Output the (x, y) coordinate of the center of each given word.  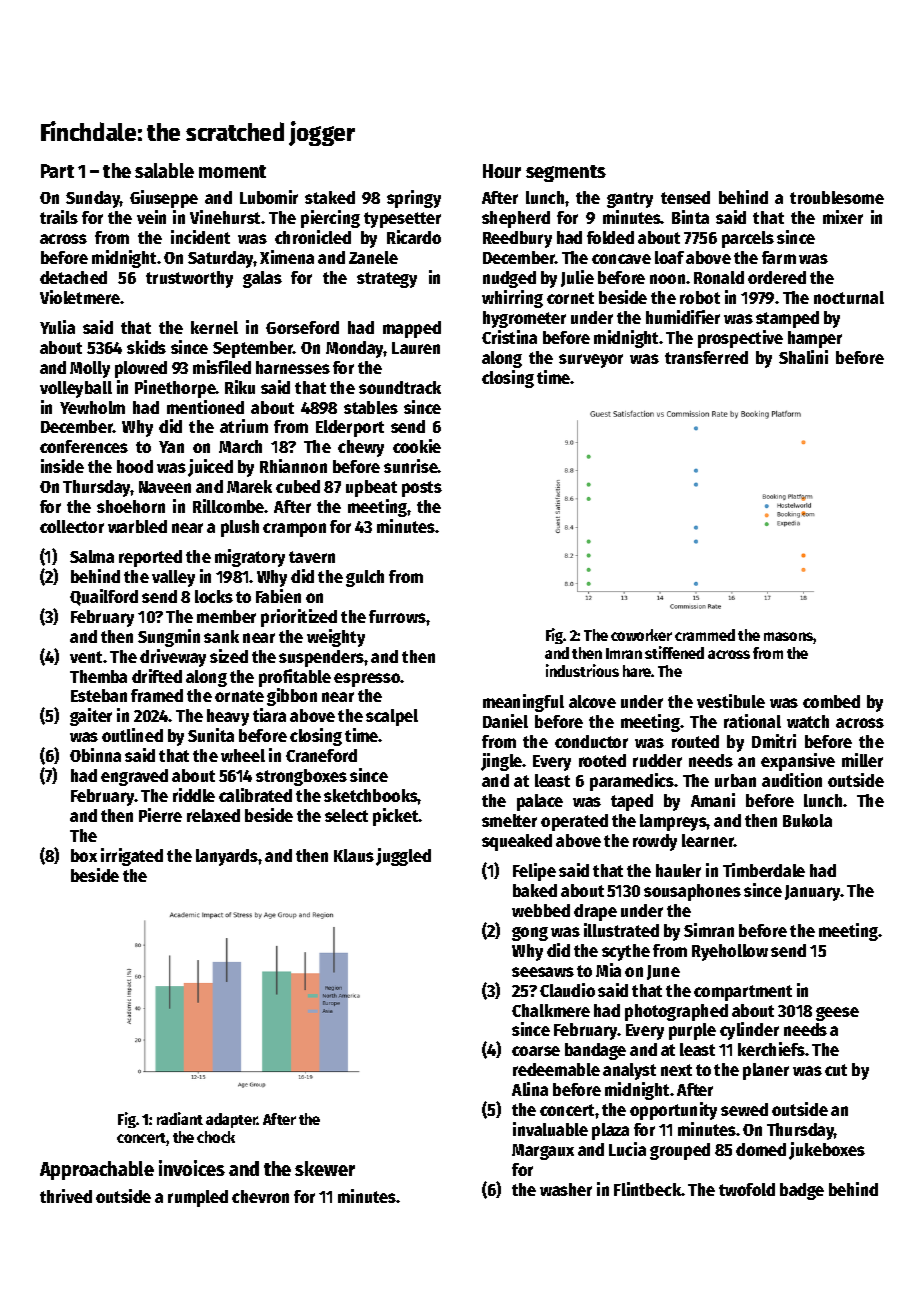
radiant (180, 1118)
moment (232, 171)
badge (802, 1191)
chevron (260, 1196)
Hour (502, 171)
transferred (706, 357)
